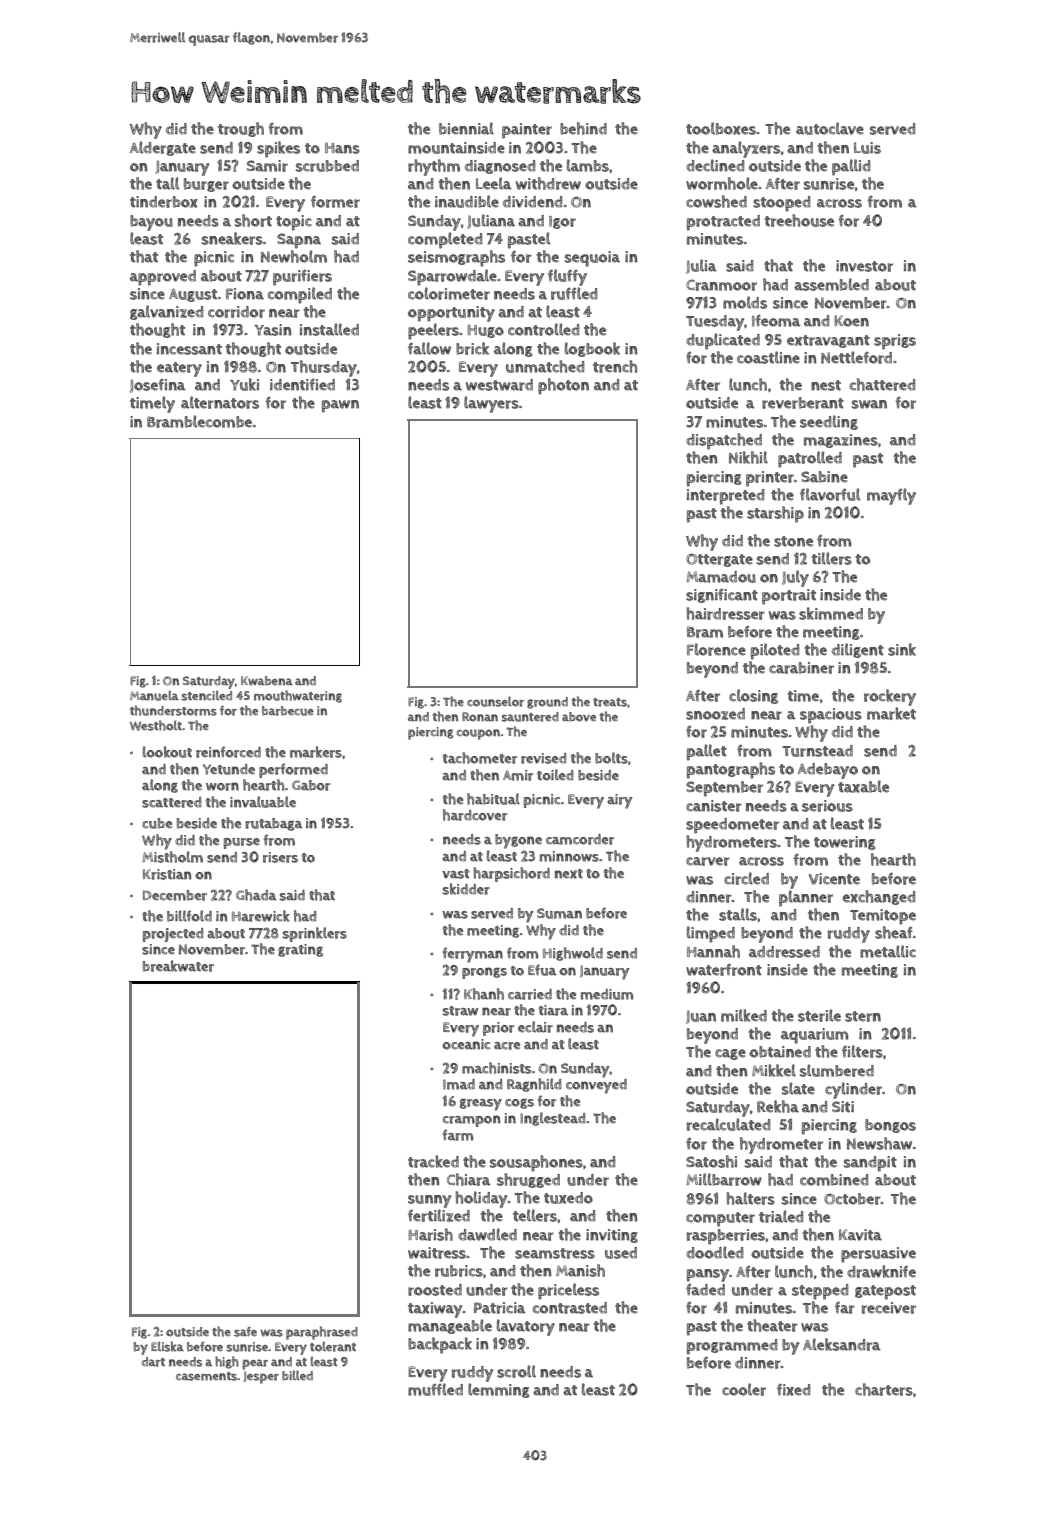 The height and width of the document is (1515, 1046). I want to click on paraphrased, so click(322, 1333).
